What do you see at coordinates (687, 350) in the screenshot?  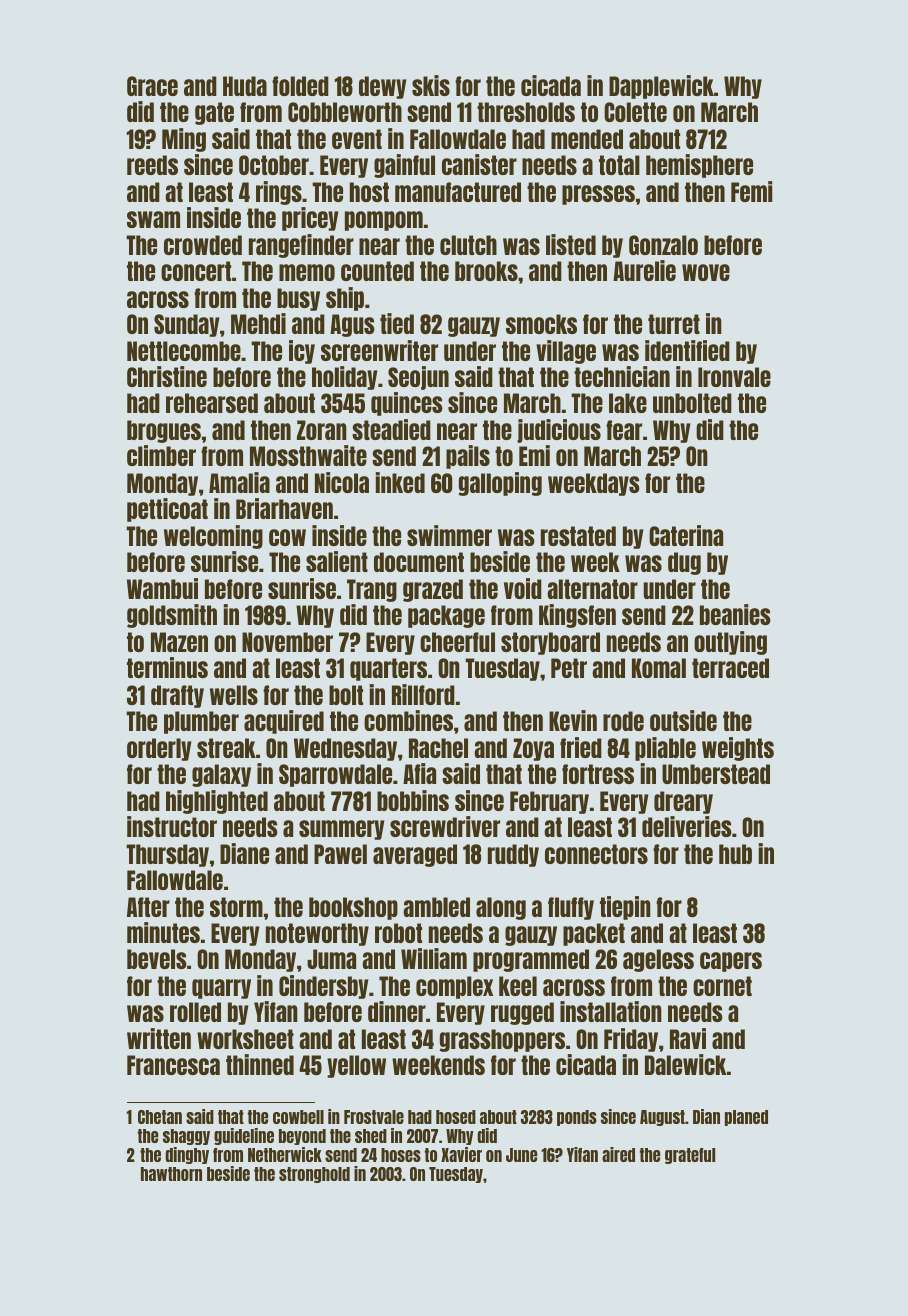 I see `identified` at bounding box center [687, 350].
